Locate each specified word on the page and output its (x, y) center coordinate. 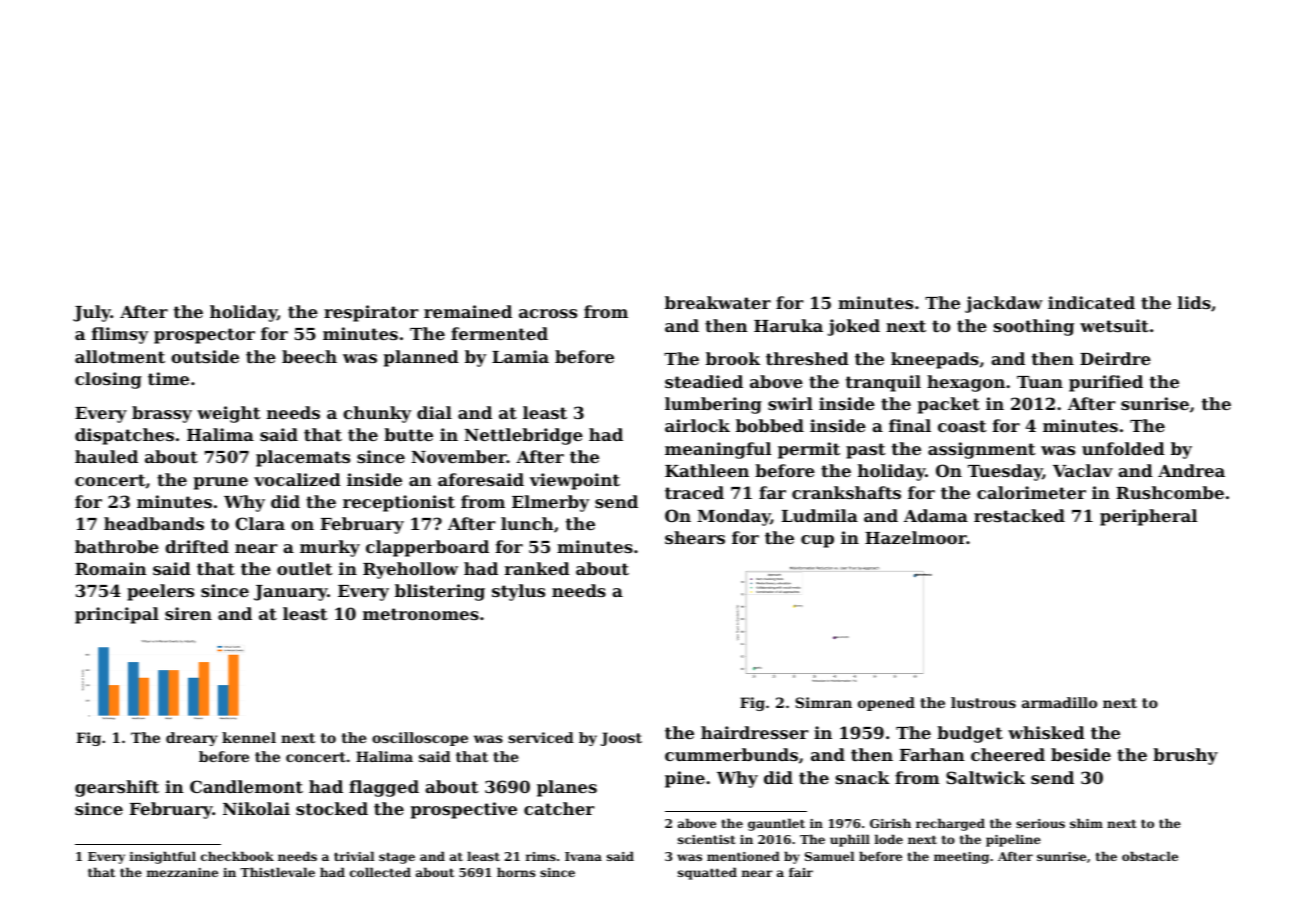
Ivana (583, 856)
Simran (823, 702)
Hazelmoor (916, 537)
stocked (332, 808)
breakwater (718, 302)
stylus (518, 592)
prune (221, 483)
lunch (527, 523)
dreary (192, 739)
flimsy (120, 335)
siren (188, 613)
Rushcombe (1170, 492)
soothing (1034, 327)
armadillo (1059, 702)
